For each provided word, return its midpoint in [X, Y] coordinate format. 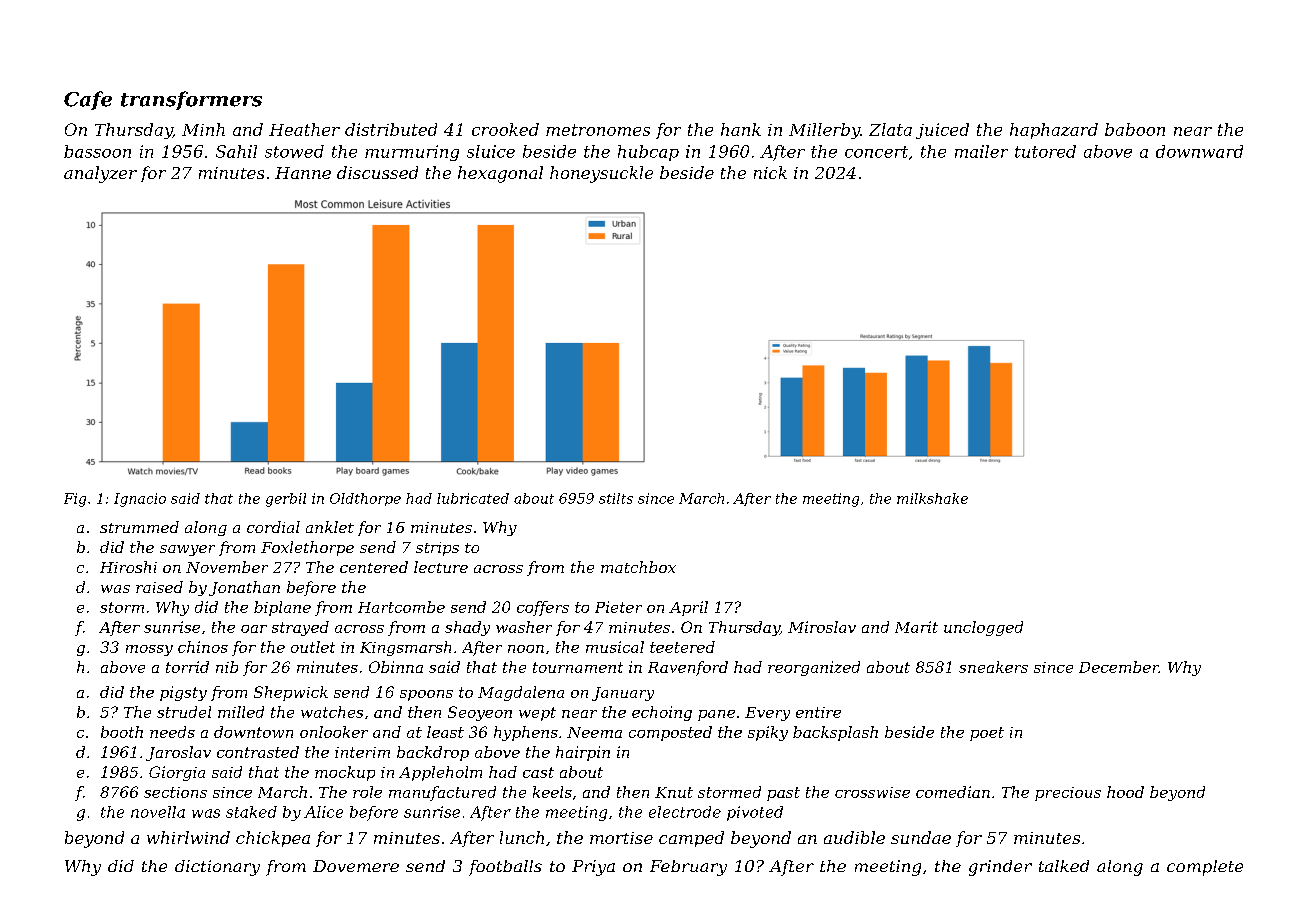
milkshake [932, 498]
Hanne [303, 173]
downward [1199, 151]
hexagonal [500, 174]
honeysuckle [601, 174]
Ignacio [140, 500]
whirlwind [188, 837]
